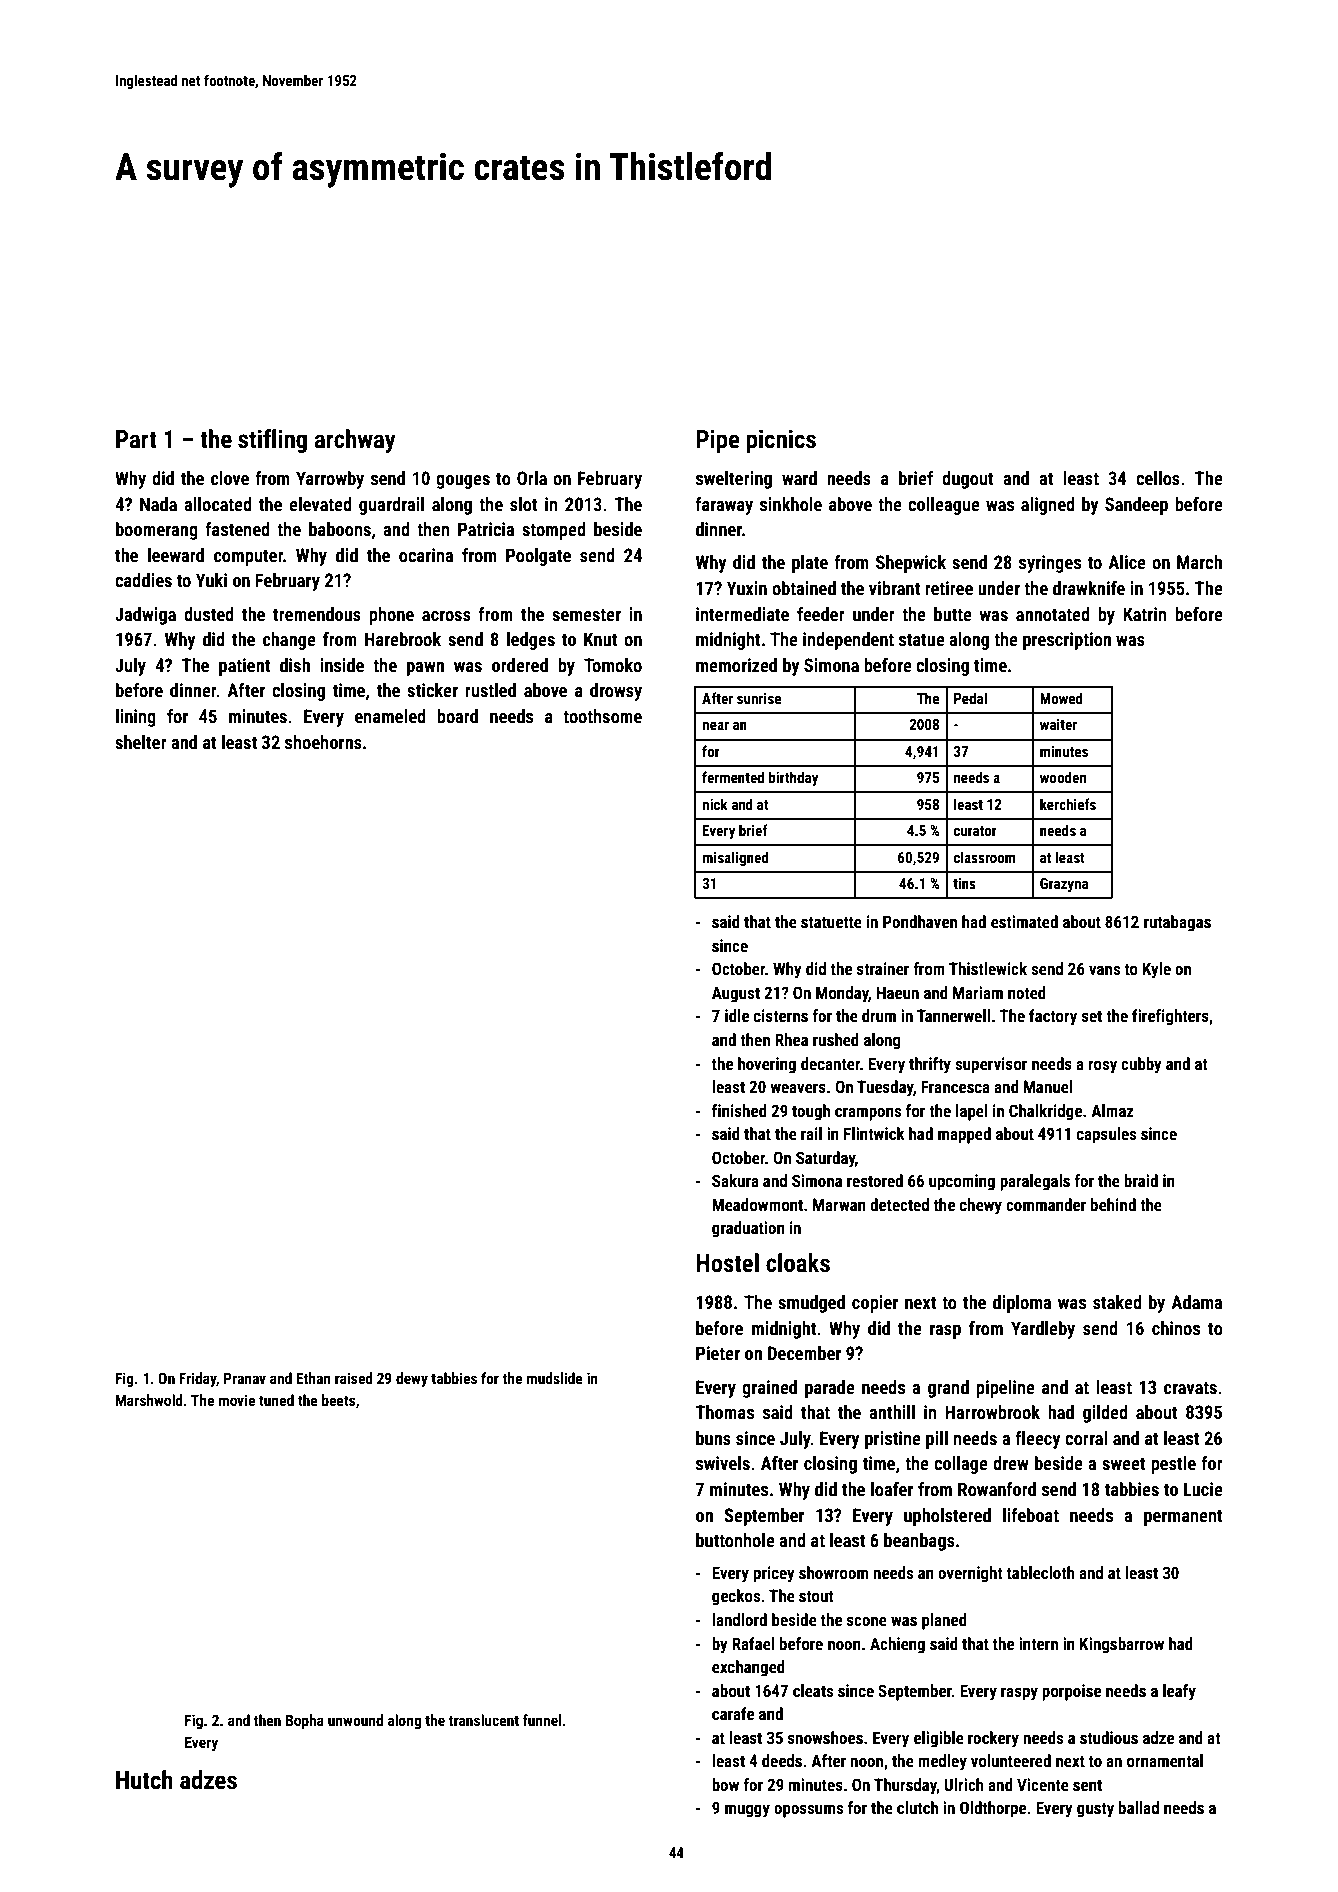 The width and height of the document is (1338, 1892). I want to click on opossums, so click(808, 1811).
